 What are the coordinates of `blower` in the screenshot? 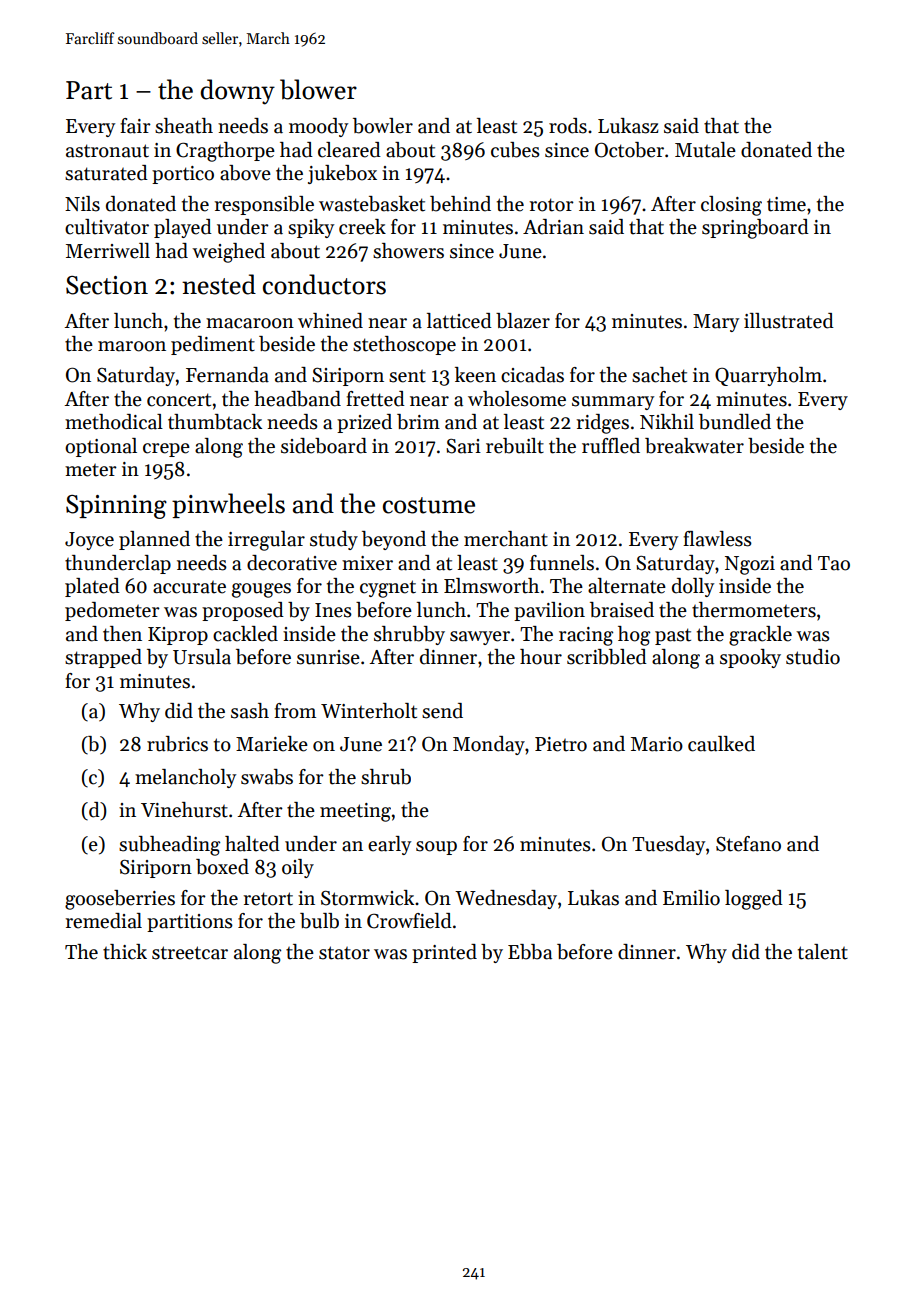 It's located at (318, 89).
